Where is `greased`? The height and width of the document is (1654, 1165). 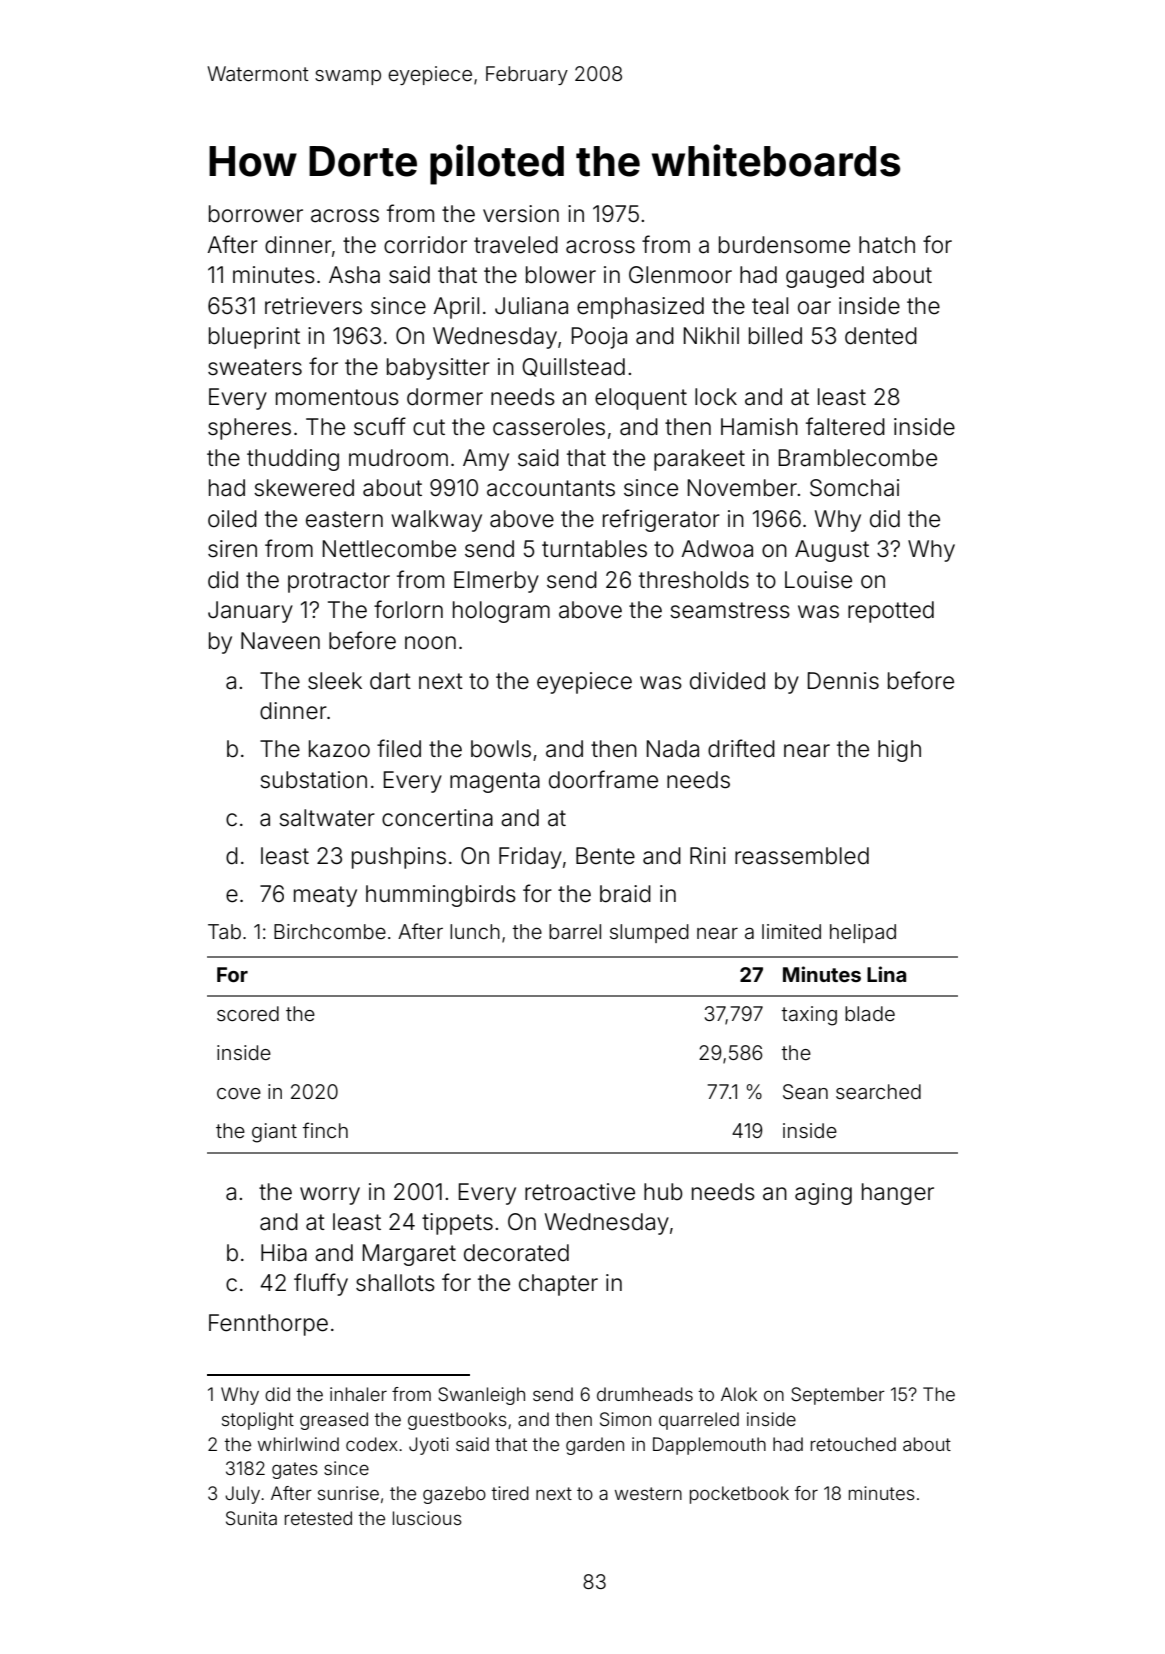 greased is located at coordinates (334, 1421).
